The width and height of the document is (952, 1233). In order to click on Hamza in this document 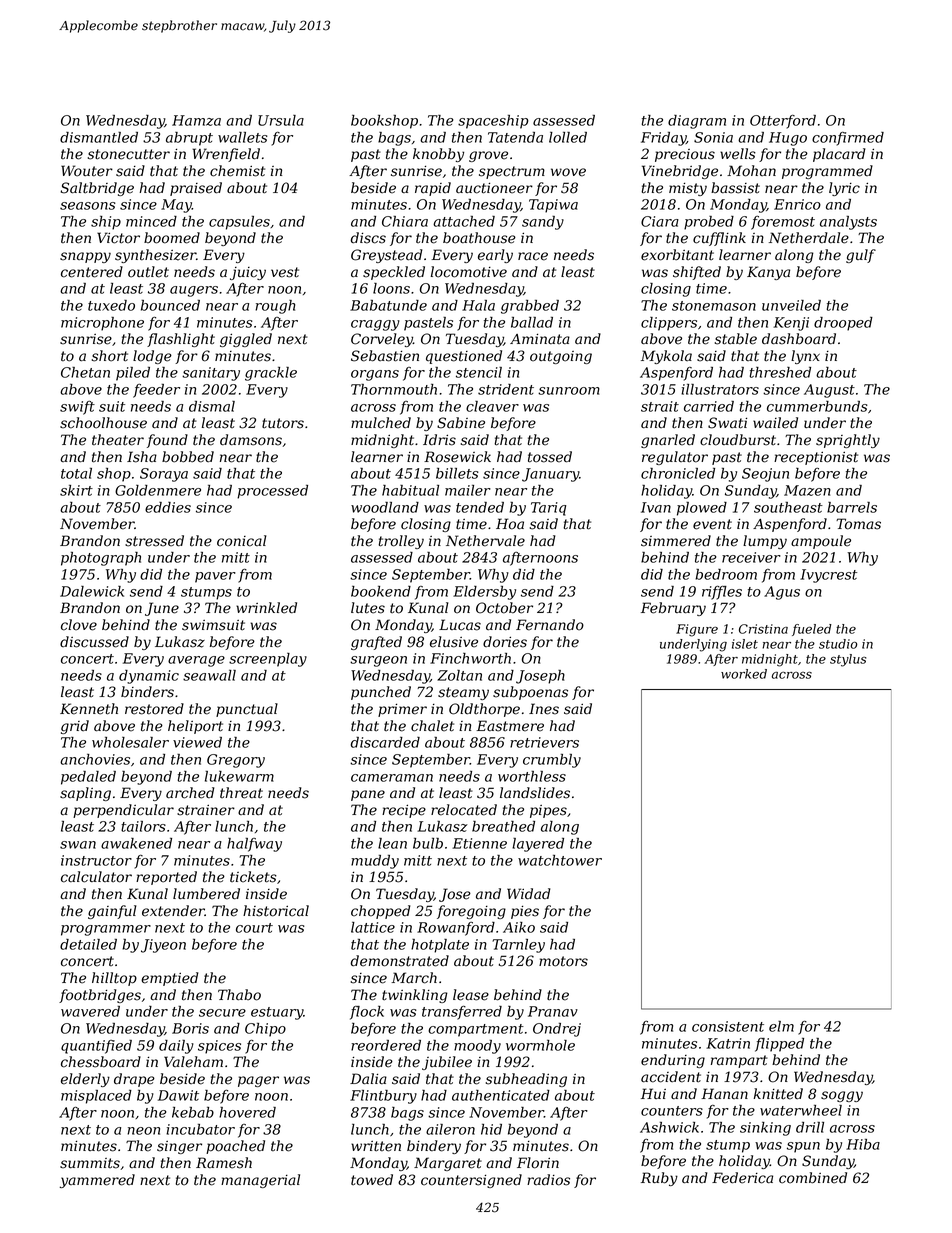, I will do `click(196, 120)`.
